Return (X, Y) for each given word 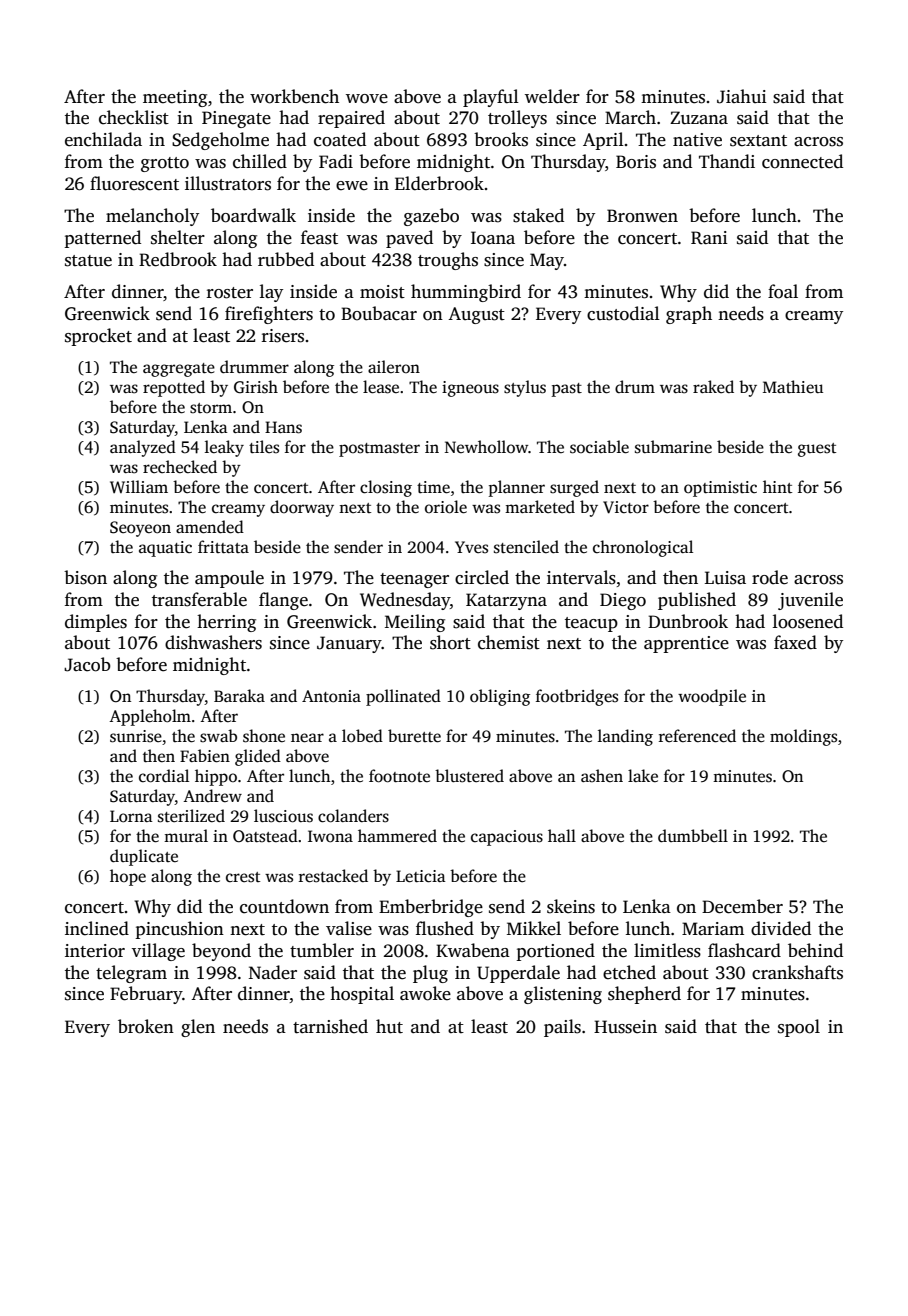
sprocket (98, 337)
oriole (446, 507)
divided (781, 928)
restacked (333, 876)
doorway (302, 508)
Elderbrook (439, 183)
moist (382, 292)
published (697, 601)
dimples (96, 623)
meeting (175, 98)
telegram (131, 974)
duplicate (144, 857)
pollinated (403, 697)
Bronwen (642, 216)
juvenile (810, 601)
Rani (709, 238)
